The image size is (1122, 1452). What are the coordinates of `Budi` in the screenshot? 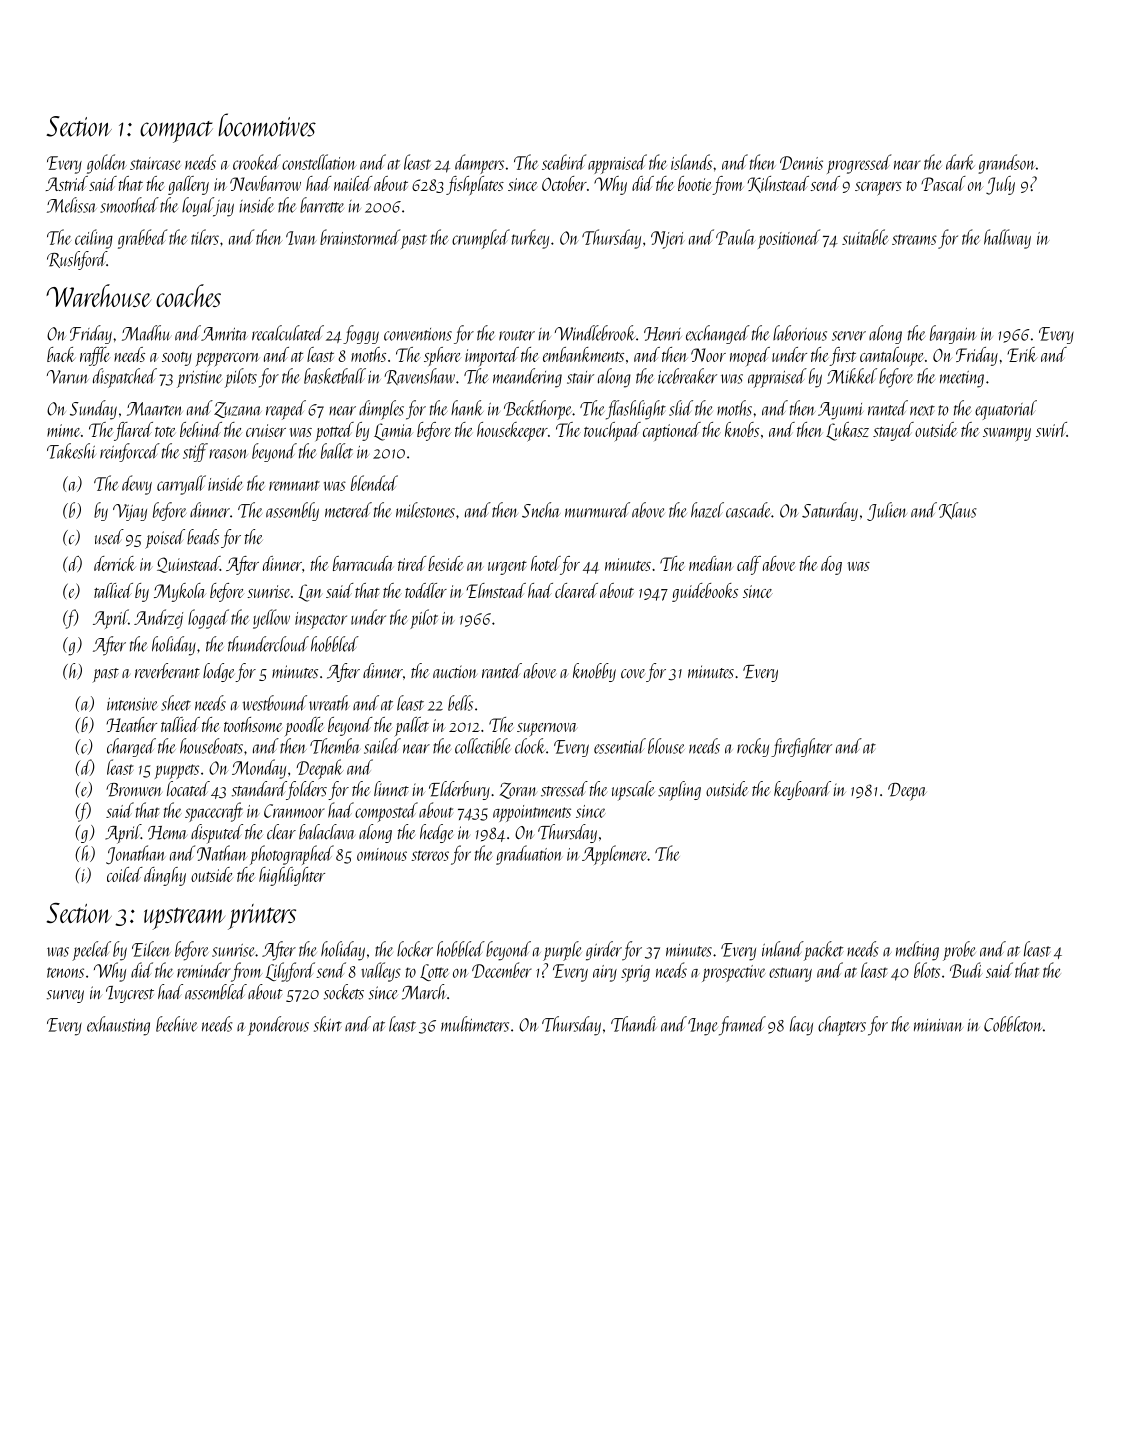 It's located at (966, 970).
